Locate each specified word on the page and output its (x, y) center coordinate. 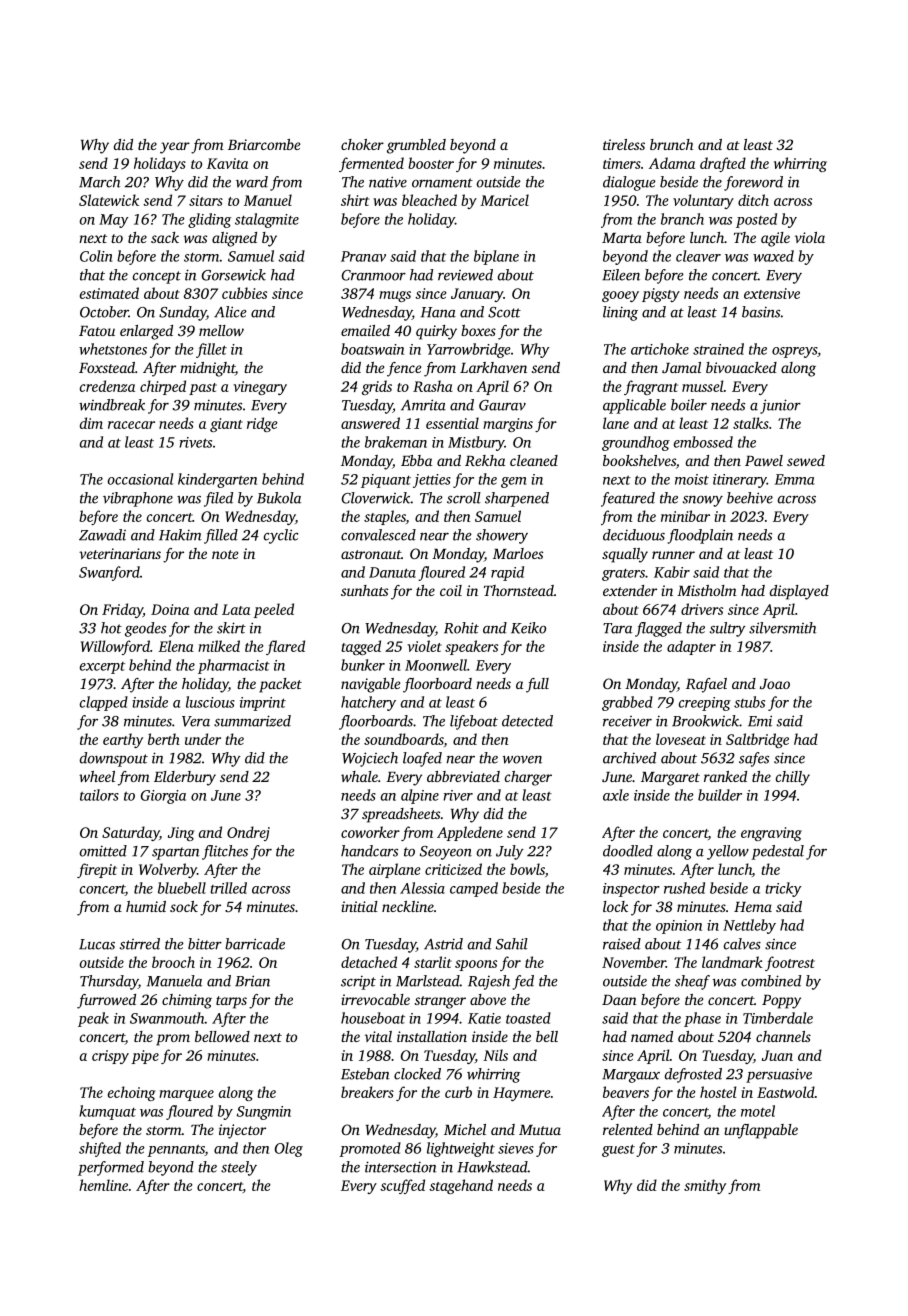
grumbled (416, 146)
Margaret (670, 779)
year (175, 148)
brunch (671, 144)
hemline (103, 1185)
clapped (104, 703)
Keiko (528, 628)
